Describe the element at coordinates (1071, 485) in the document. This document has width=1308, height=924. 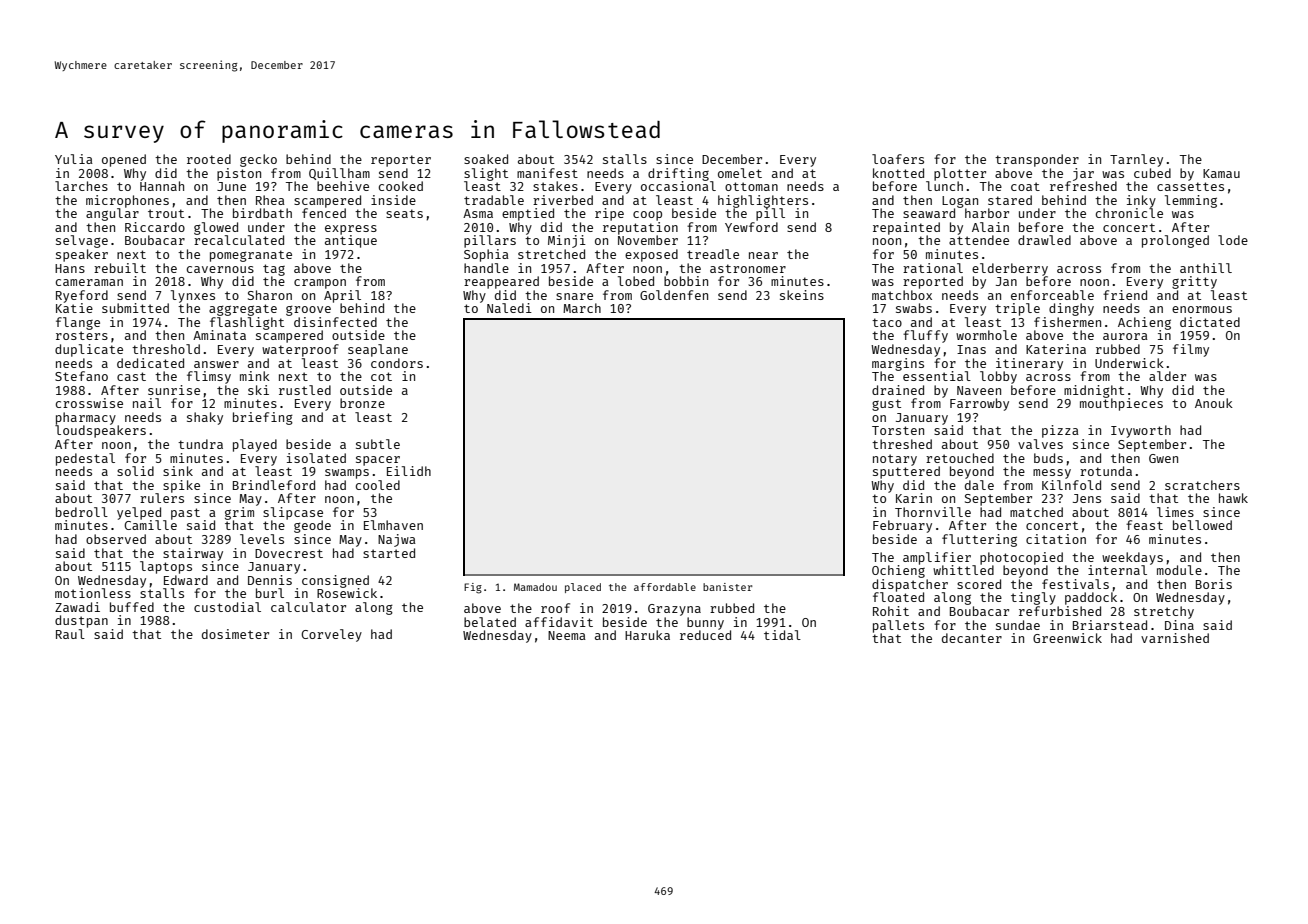
I see `Kilnfold` at that location.
